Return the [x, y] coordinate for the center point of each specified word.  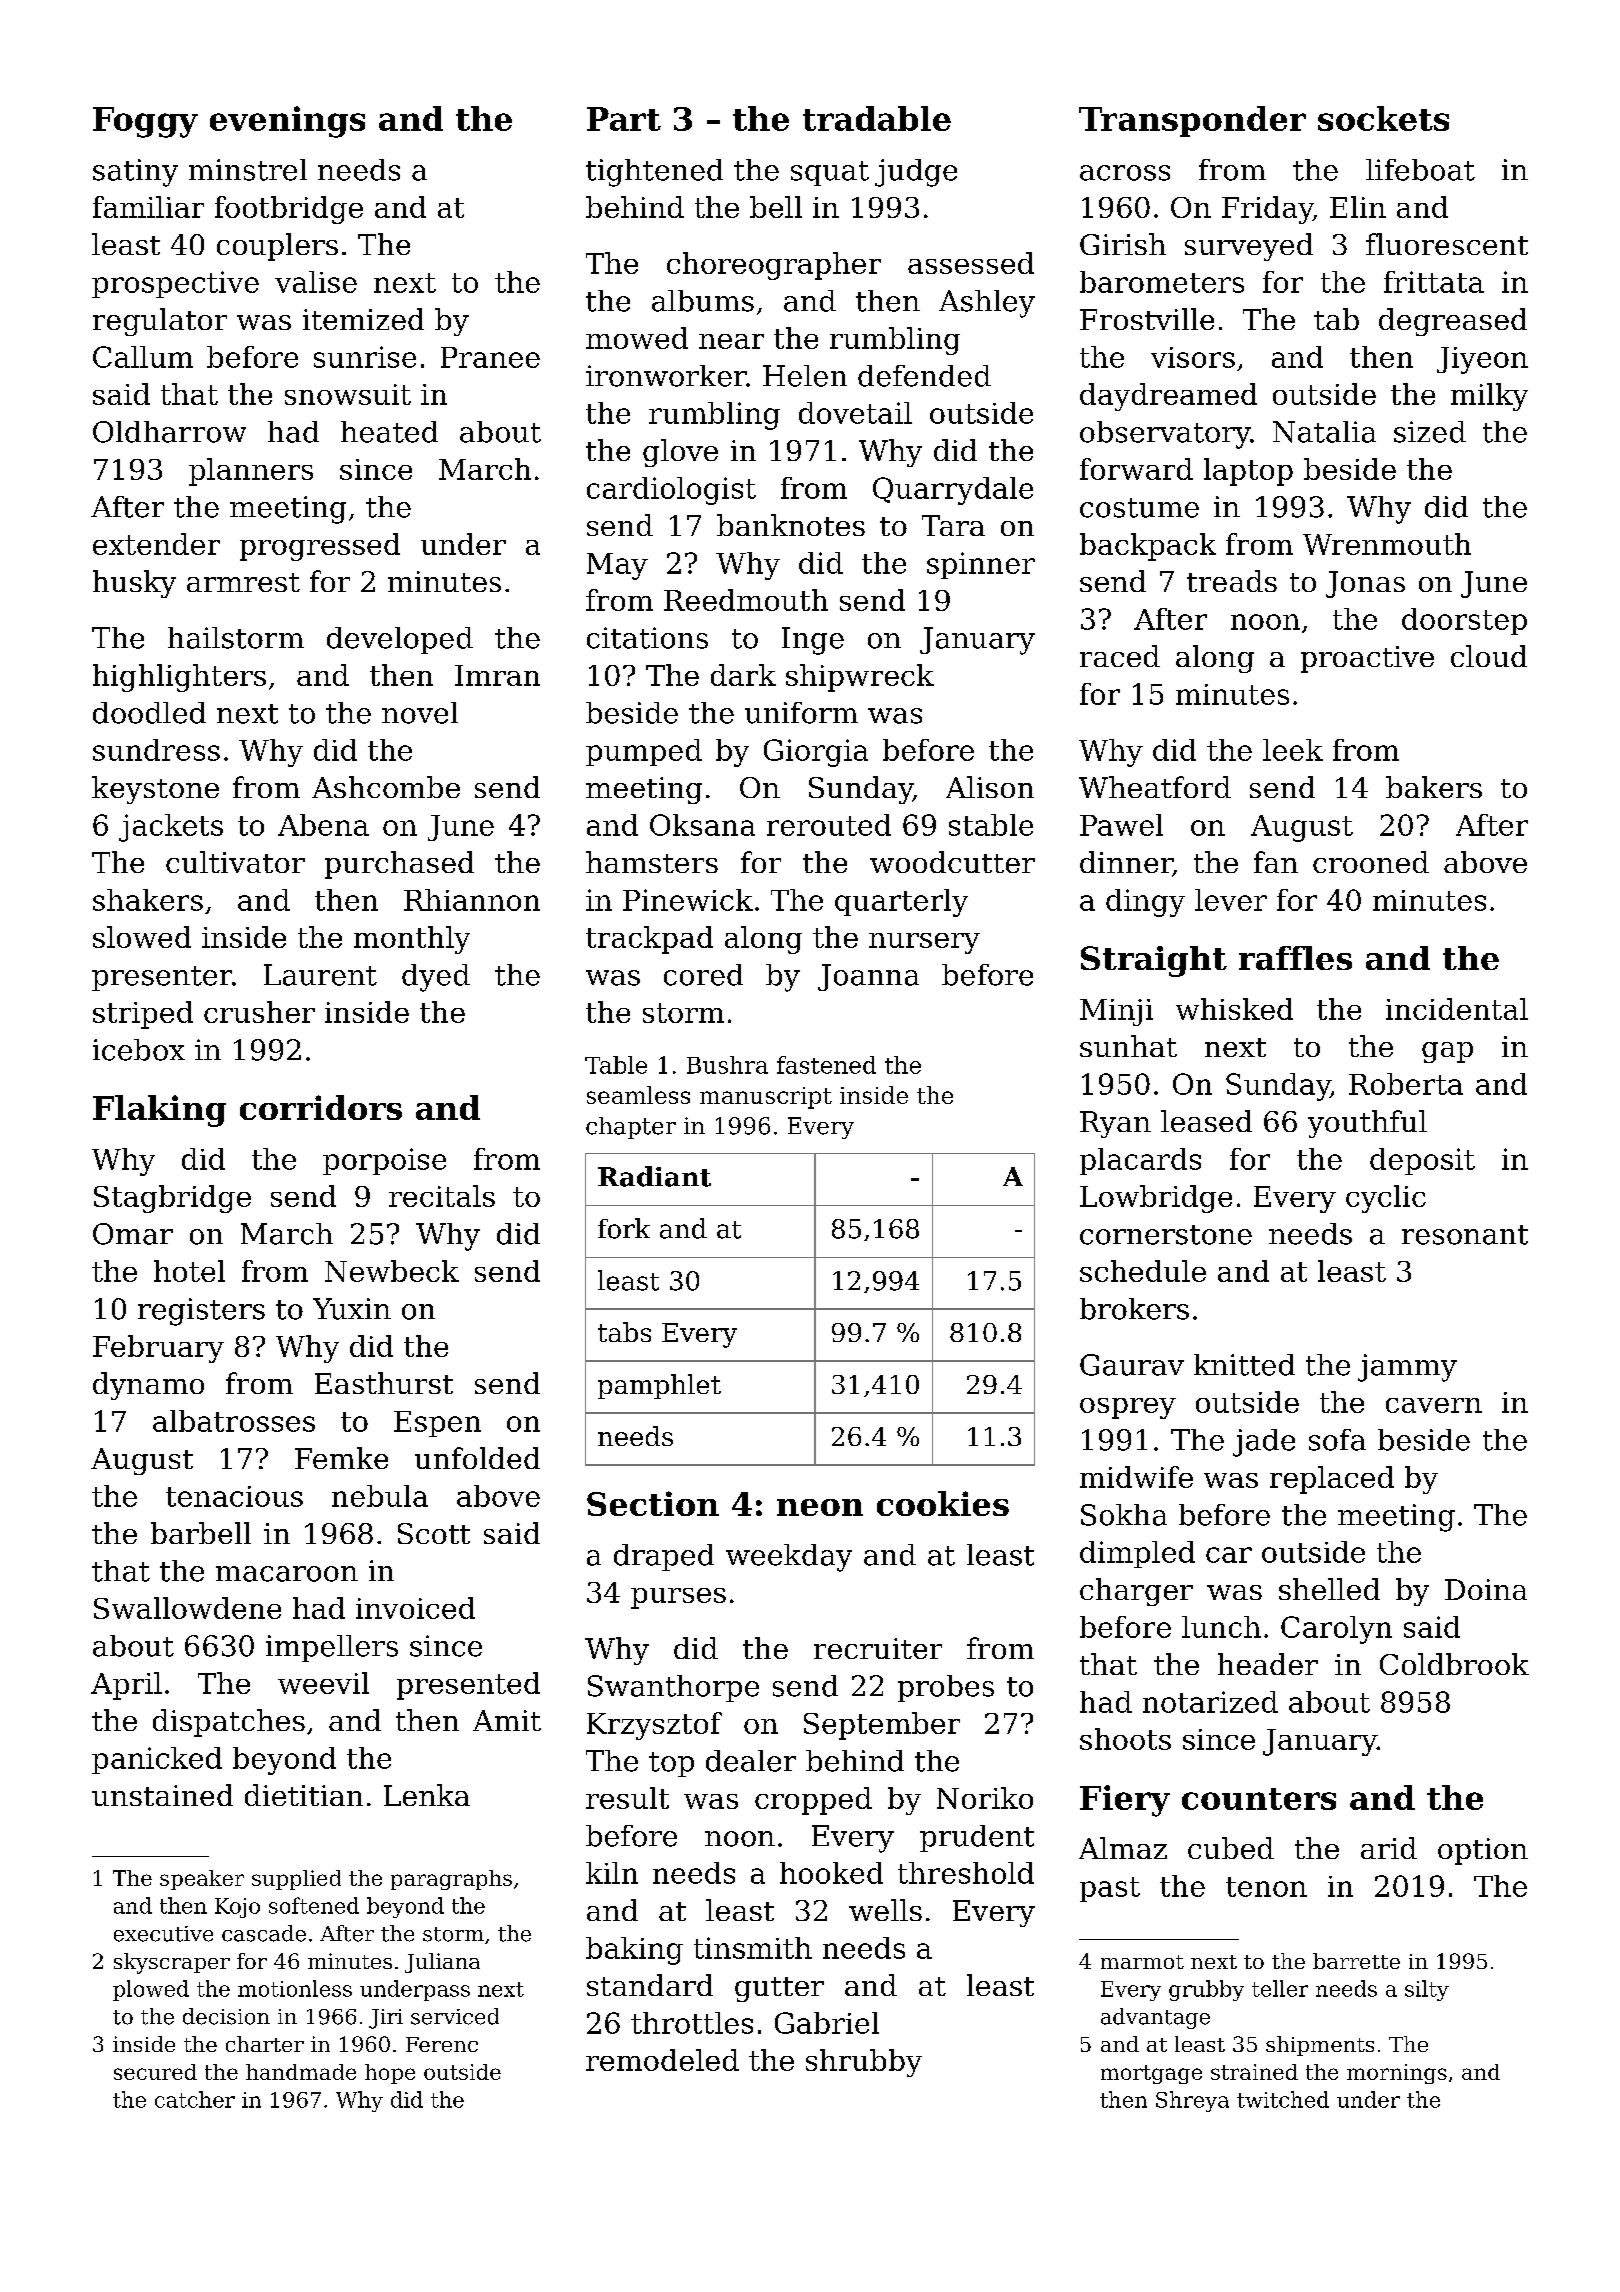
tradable [877, 118]
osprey [1128, 1408]
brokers [1134, 1309]
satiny [135, 173]
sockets [1383, 118]
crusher [259, 1012]
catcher [195, 2099]
